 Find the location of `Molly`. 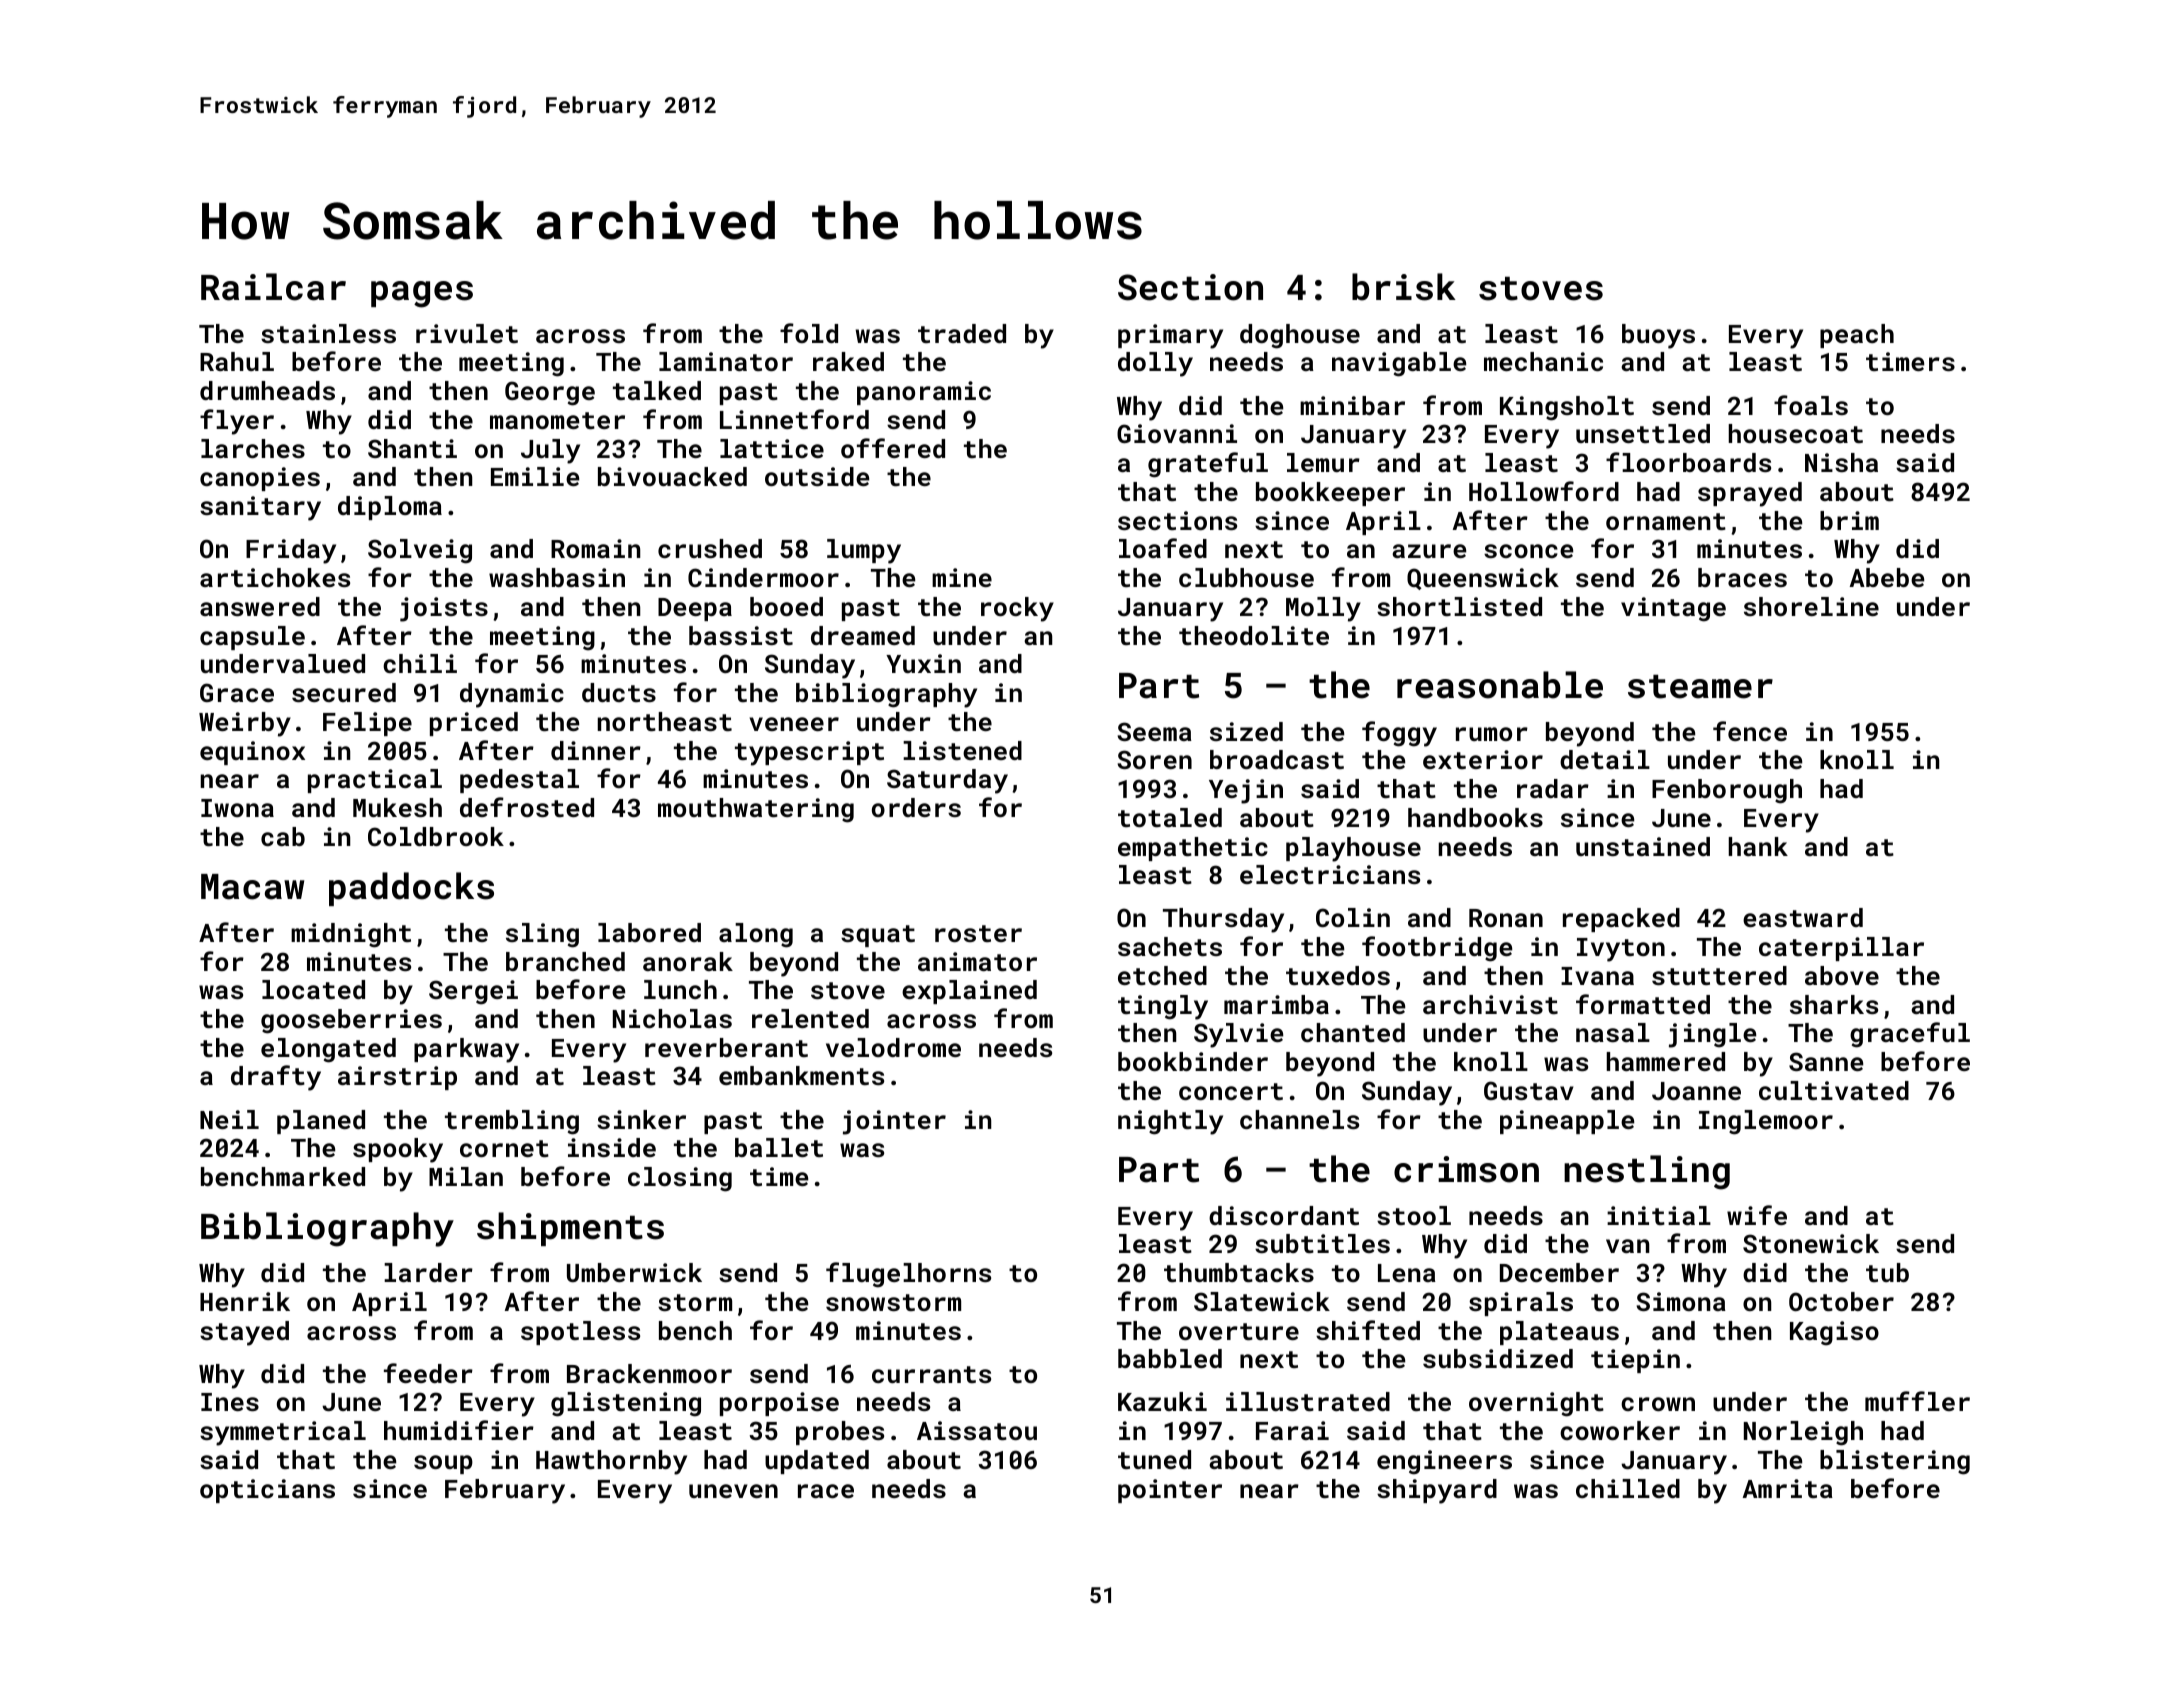

Molly is located at coordinates (1323, 609).
